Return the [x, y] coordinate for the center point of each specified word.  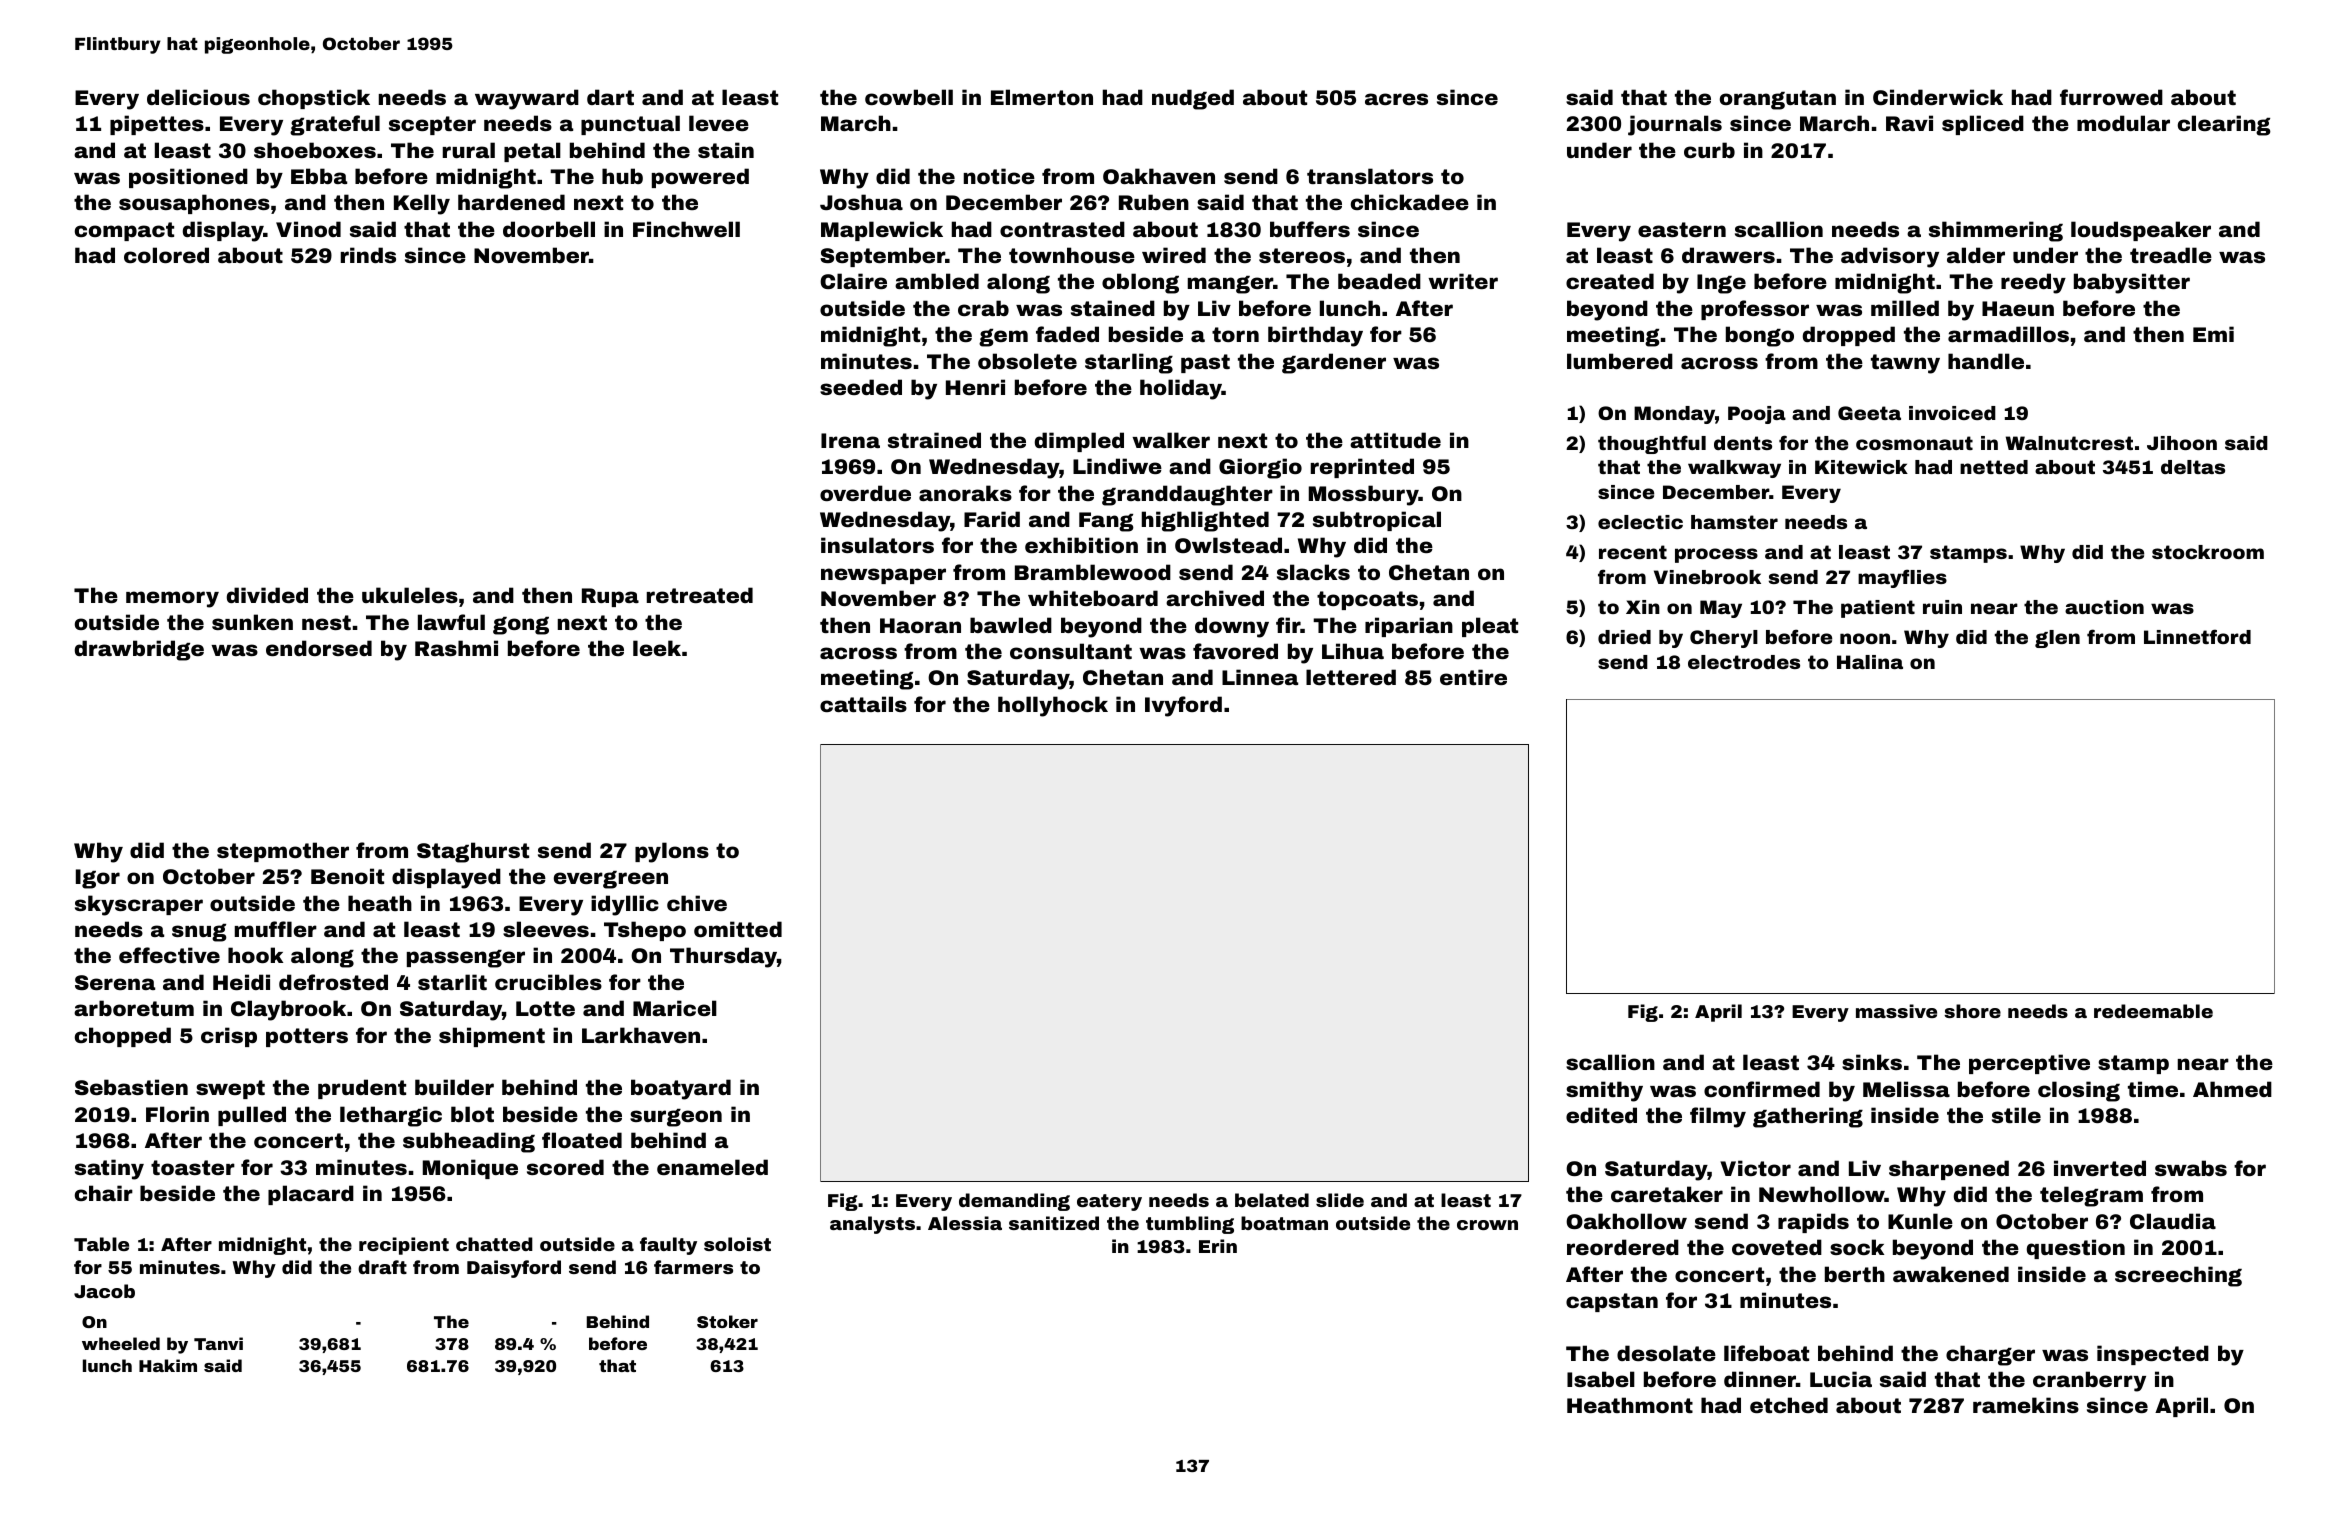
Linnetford [2197, 636]
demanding [1014, 1202]
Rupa [610, 597]
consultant [1071, 651]
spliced [1983, 125]
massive [1896, 1011]
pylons [672, 852]
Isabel [1601, 1379]
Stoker [727, 1321]
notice [999, 176]
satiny [109, 1169]
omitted [738, 929]
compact [124, 231]
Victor [1755, 1168]
